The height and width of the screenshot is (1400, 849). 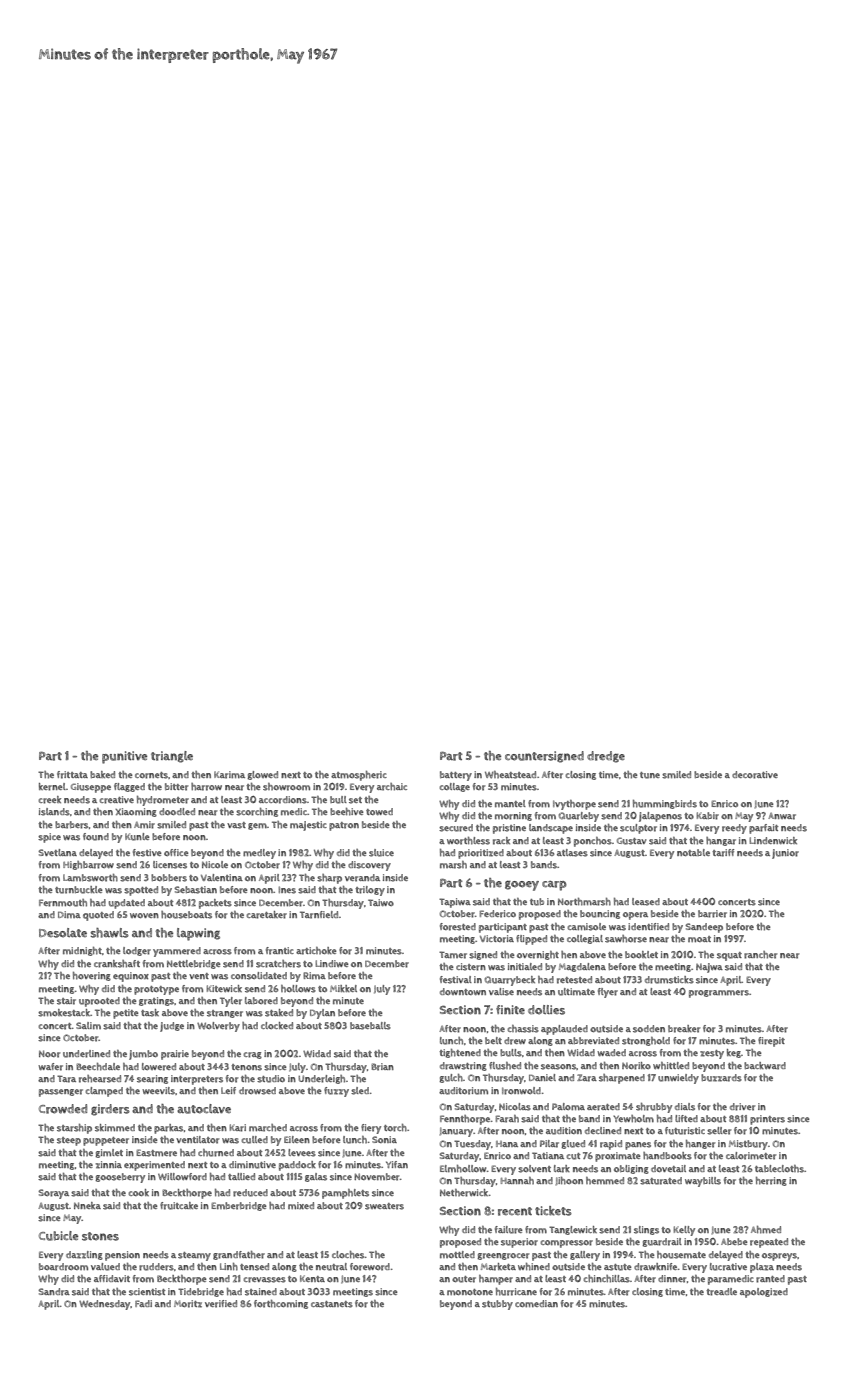 I want to click on experimented, so click(x=154, y=1166).
